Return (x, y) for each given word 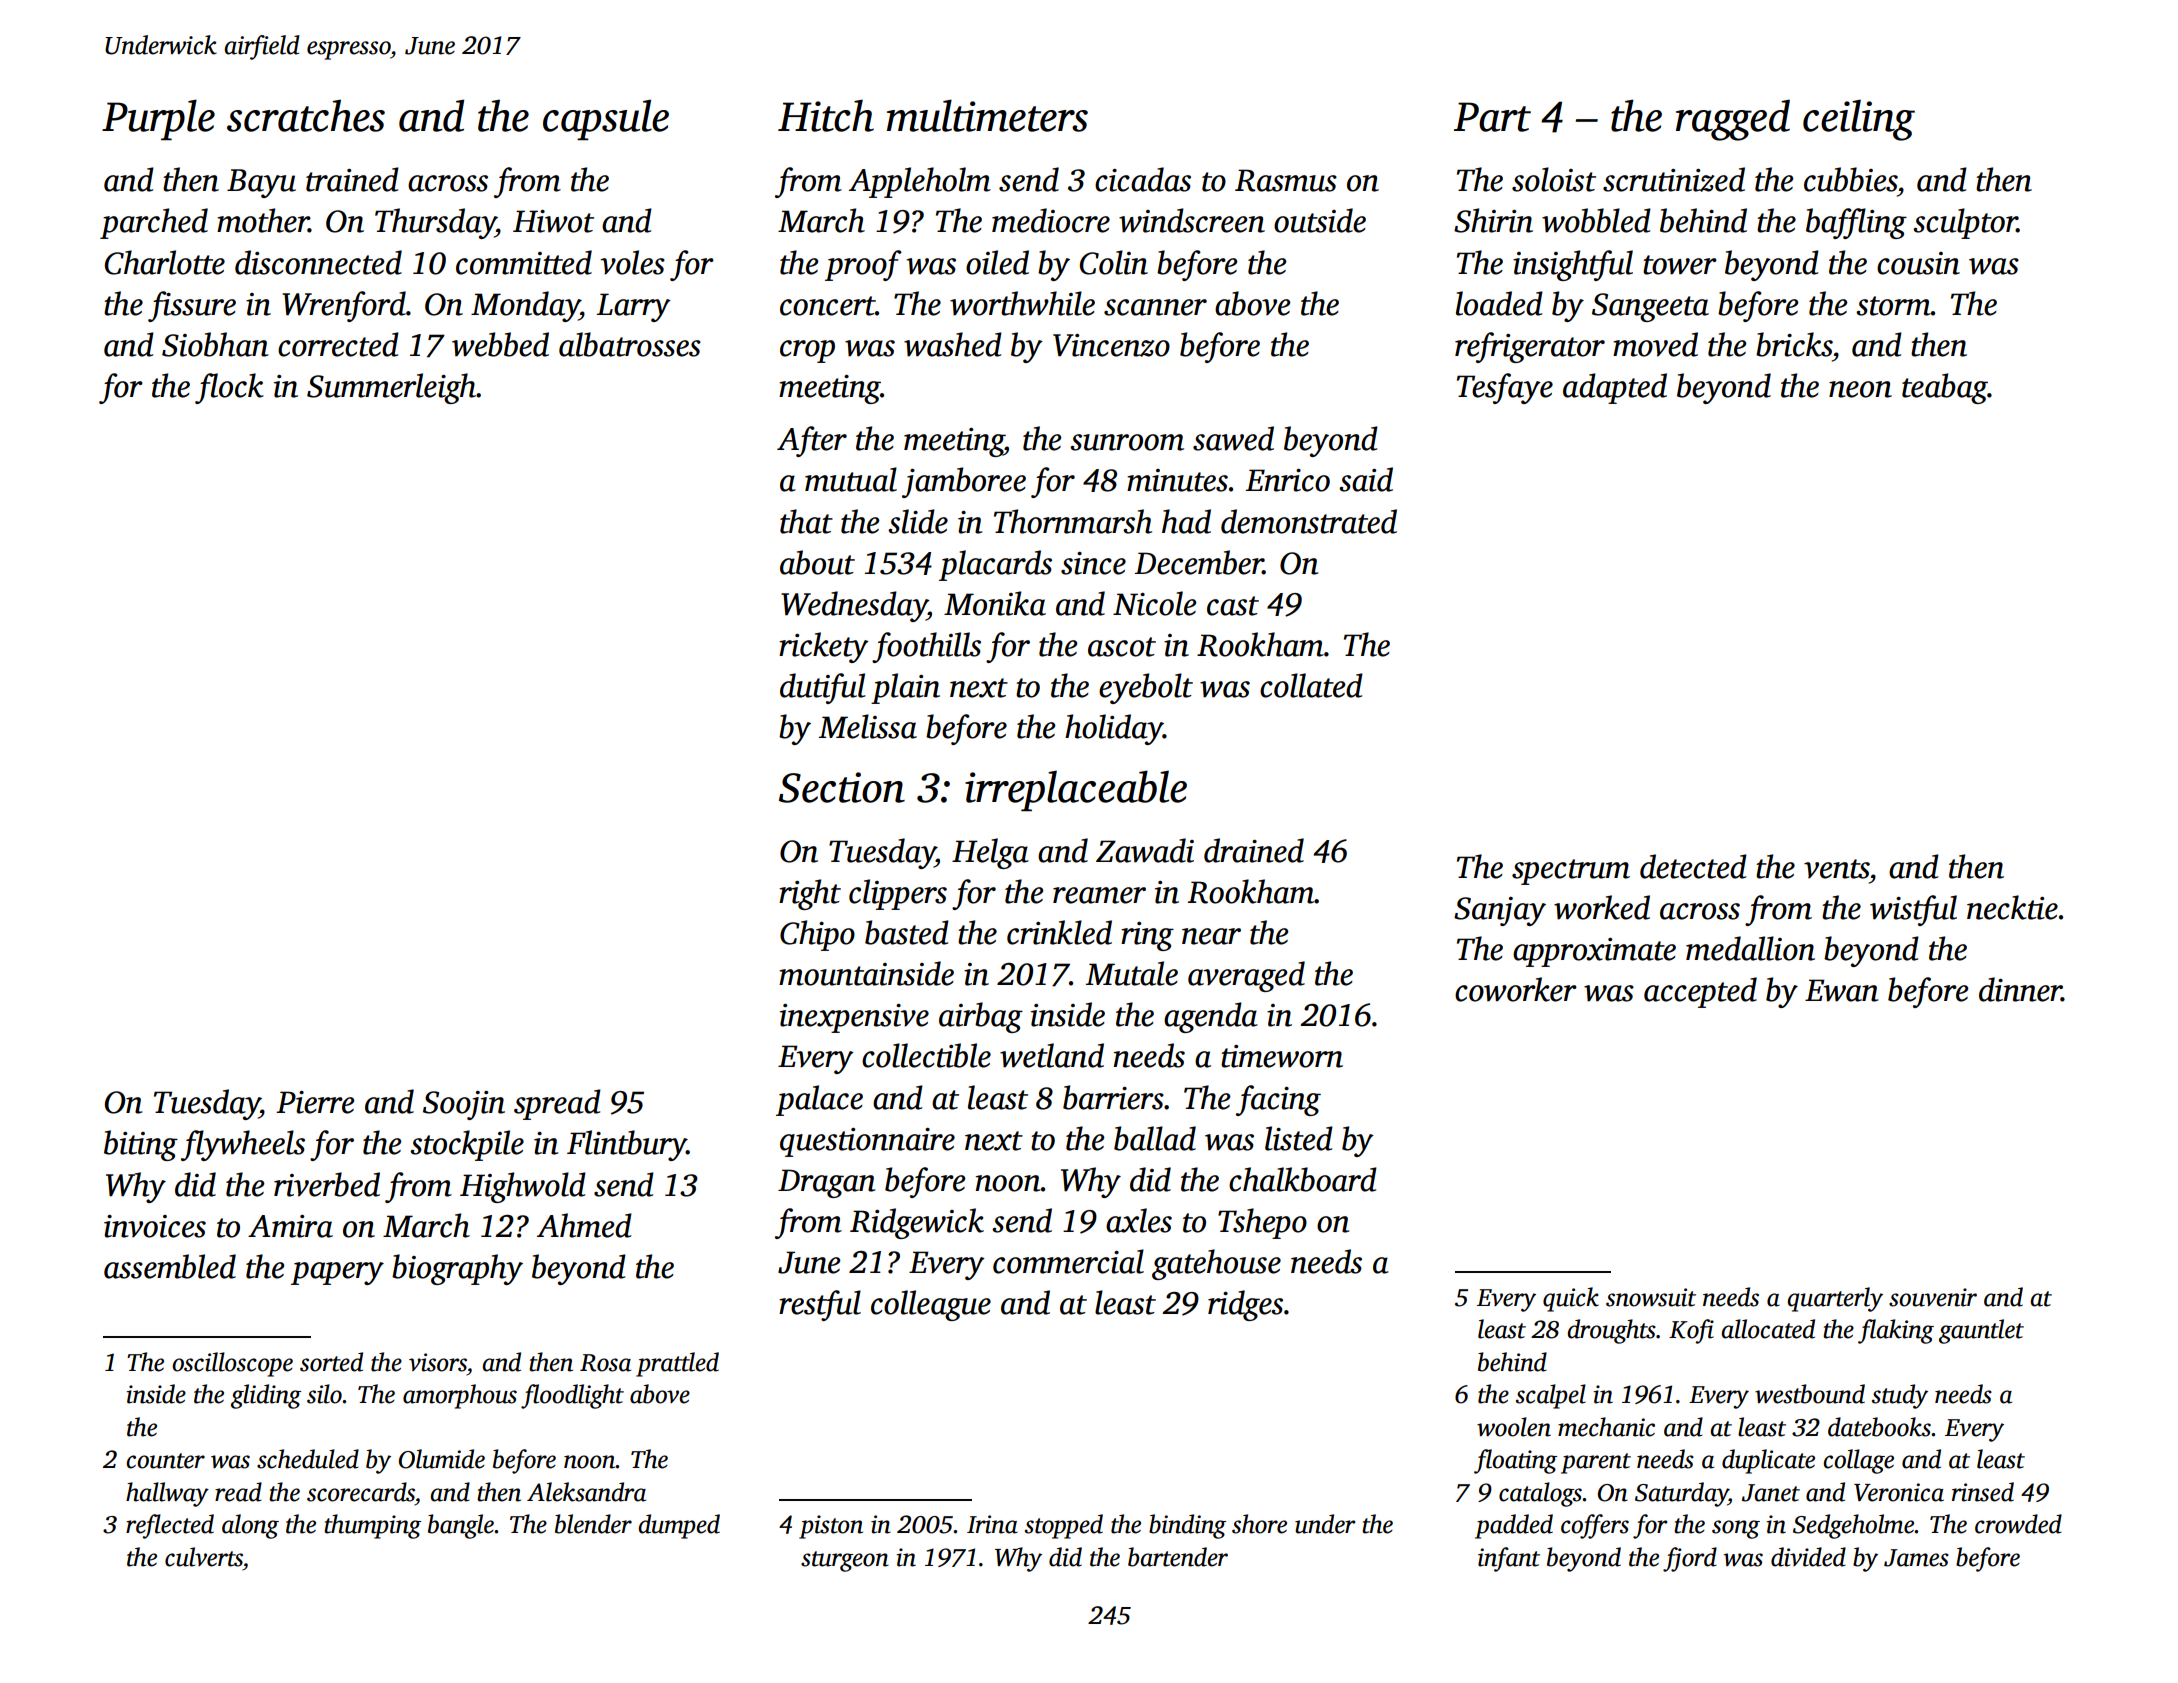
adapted (1615, 388)
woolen (1514, 1427)
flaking (1896, 1331)
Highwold (523, 1187)
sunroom (1127, 442)
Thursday (435, 223)
